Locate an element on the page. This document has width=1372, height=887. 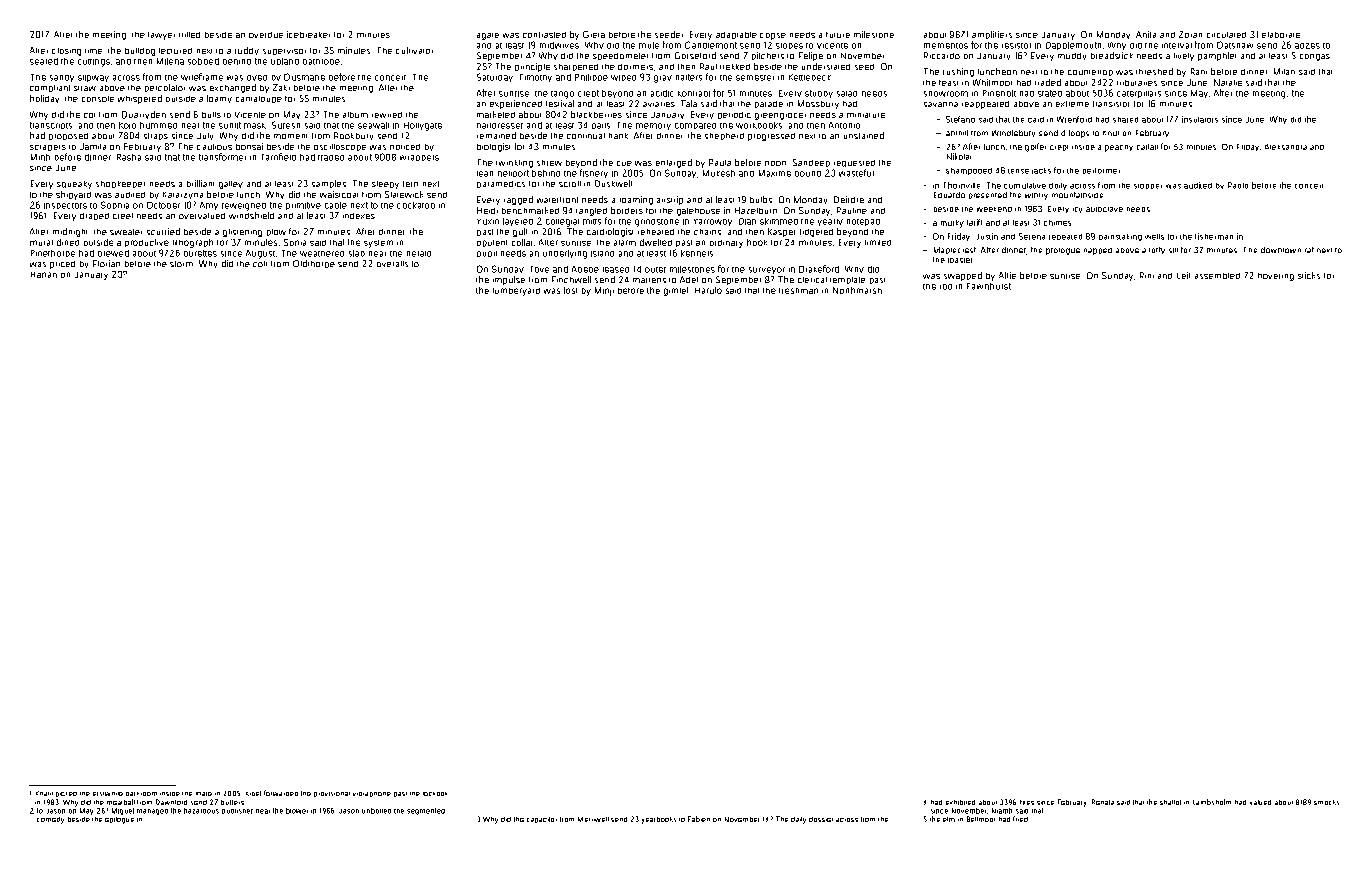
Hanan is located at coordinates (44, 275).
